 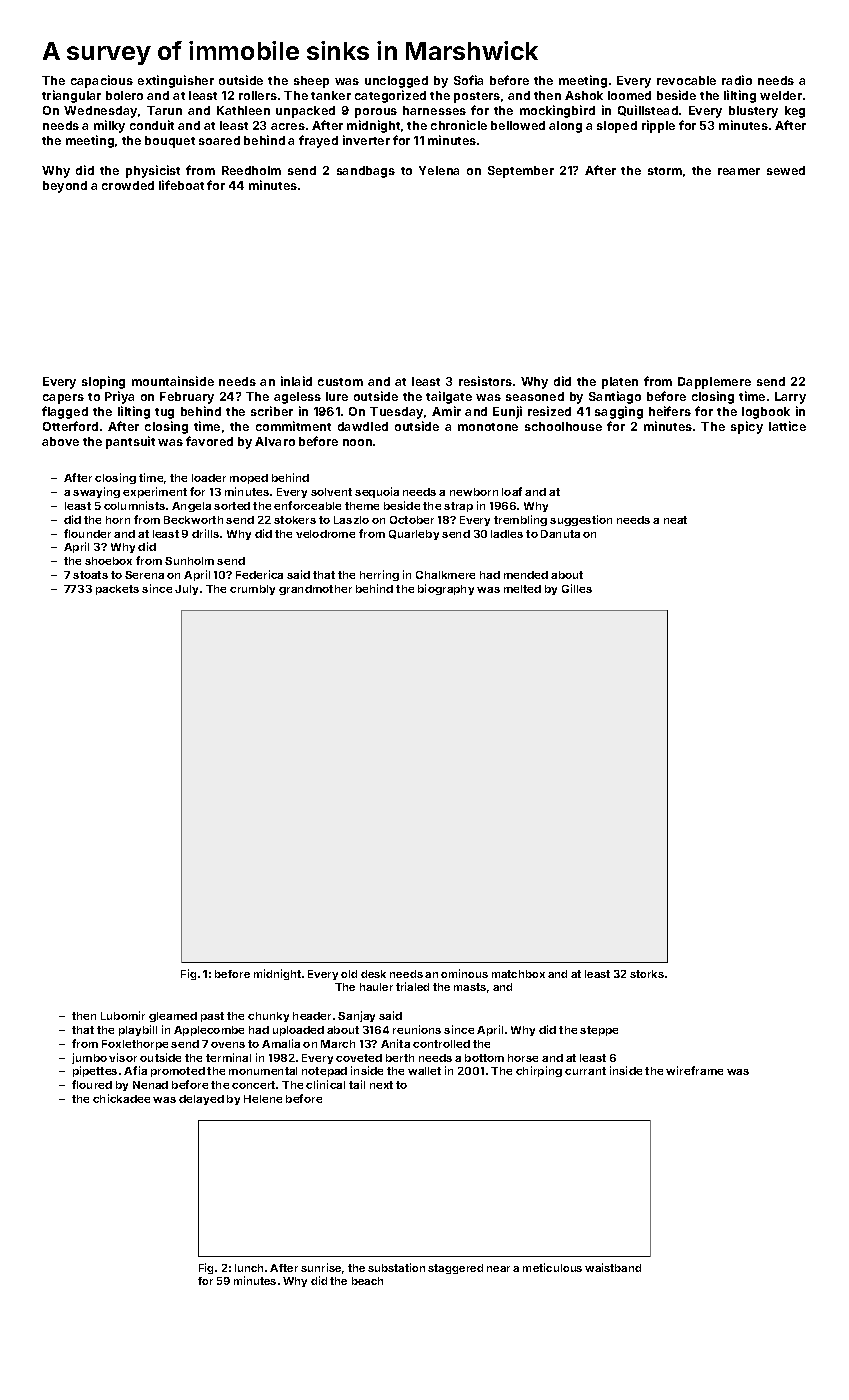 I want to click on Yelena, so click(x=439, y=170).
